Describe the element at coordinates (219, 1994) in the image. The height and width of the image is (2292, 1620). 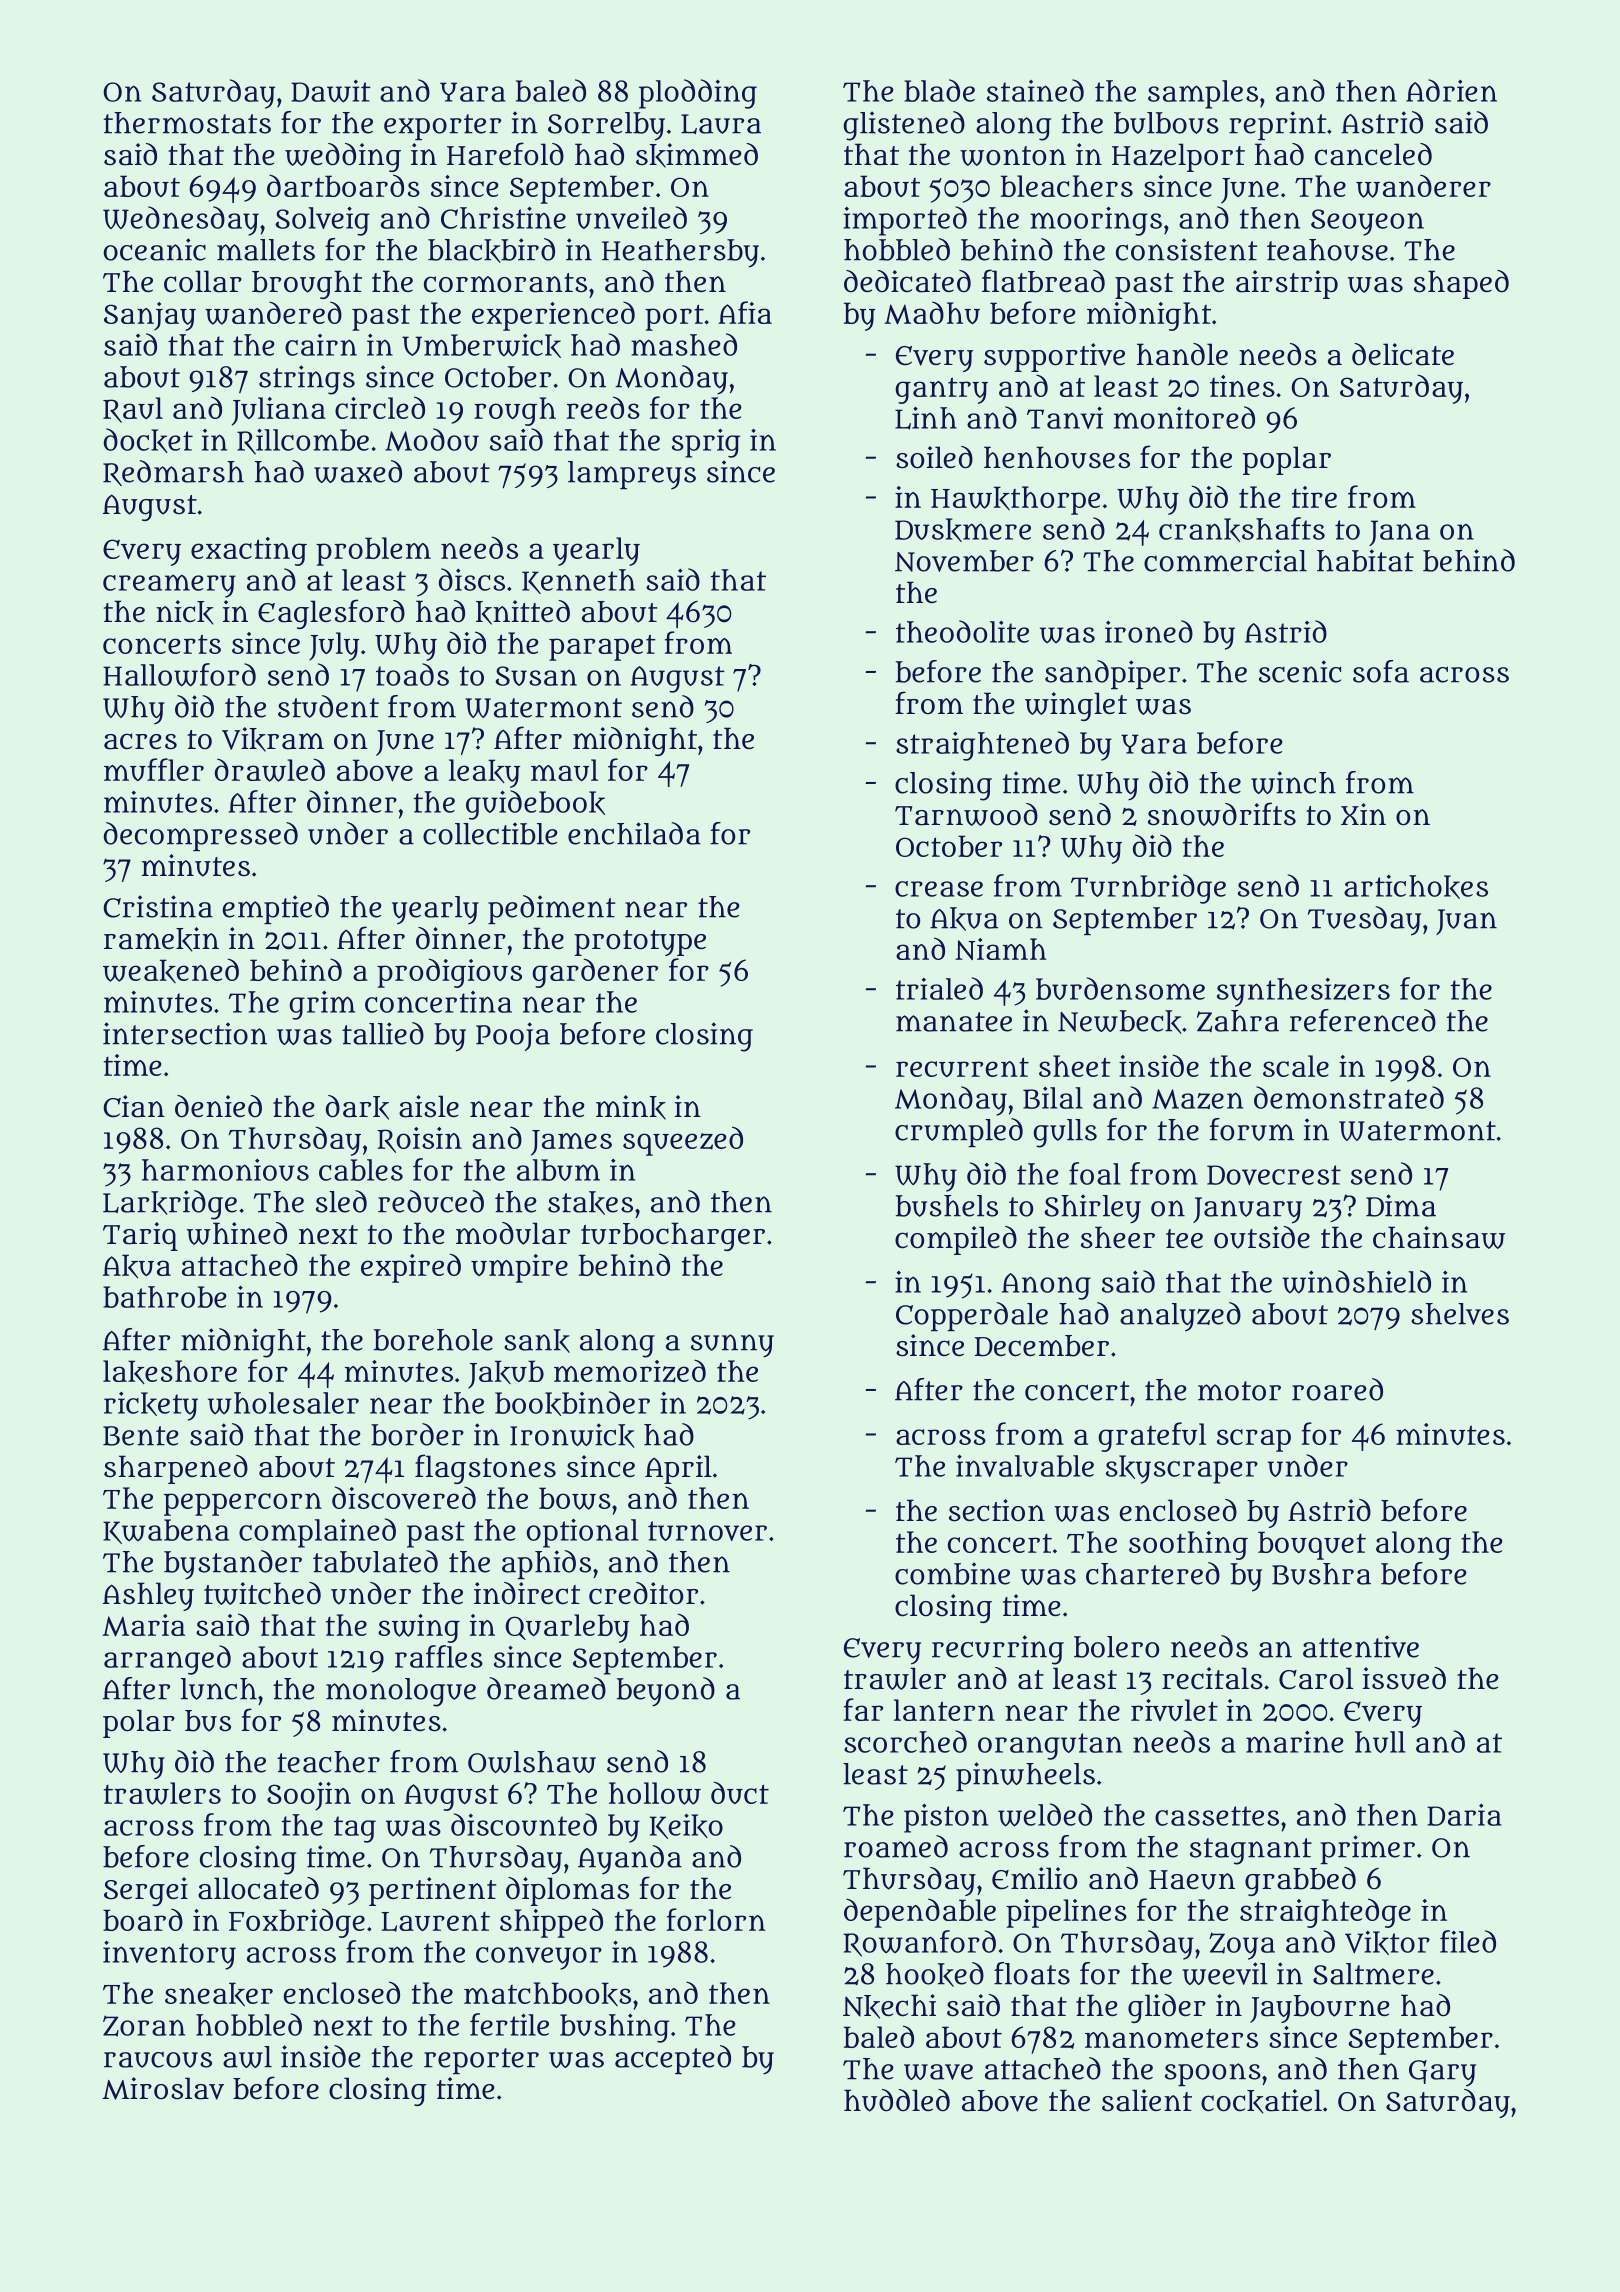
I see `sneaker` at that location.
